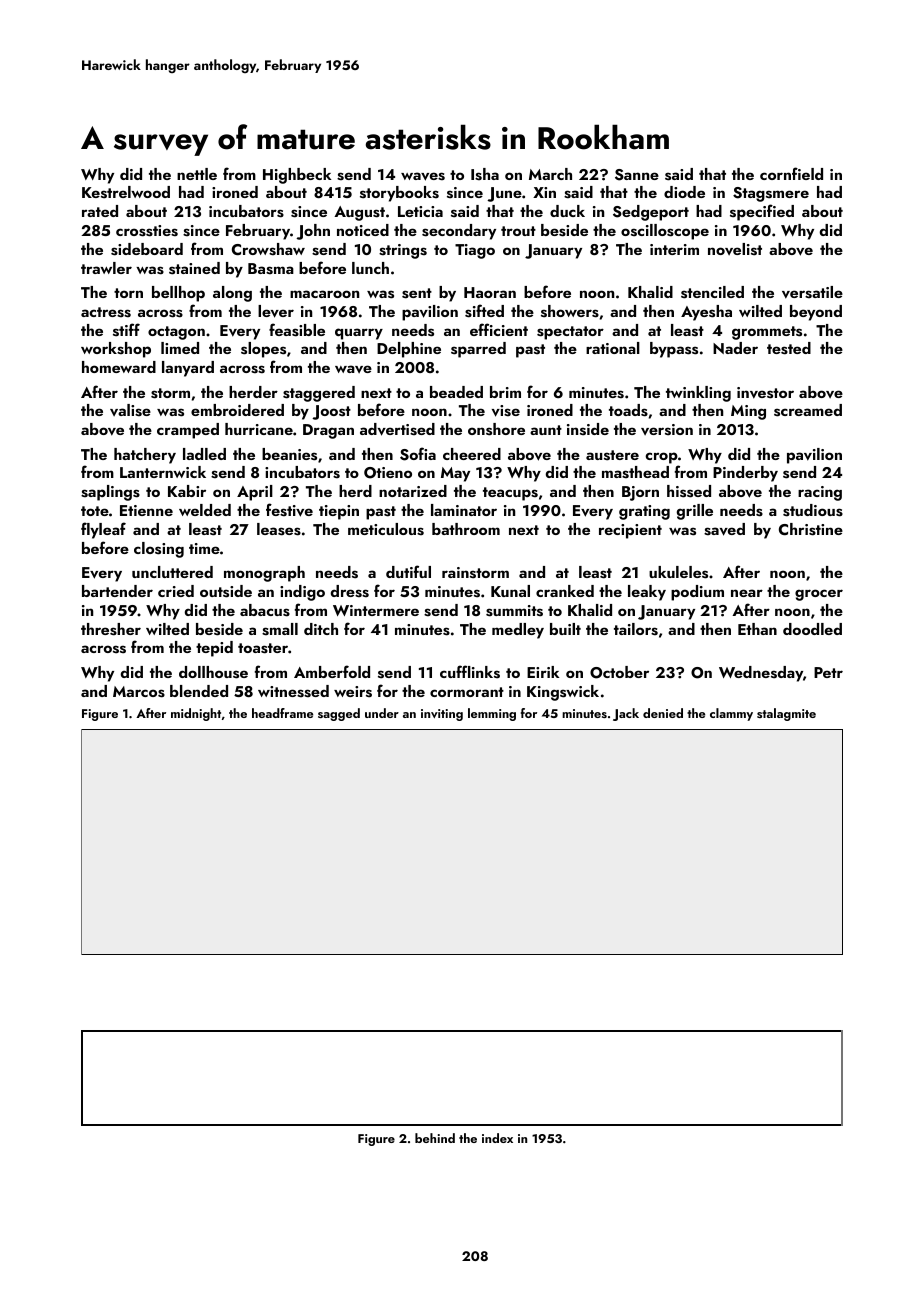 The height and width of the image is (1308, 924). I want to click on behind, so click(435, 1138).
